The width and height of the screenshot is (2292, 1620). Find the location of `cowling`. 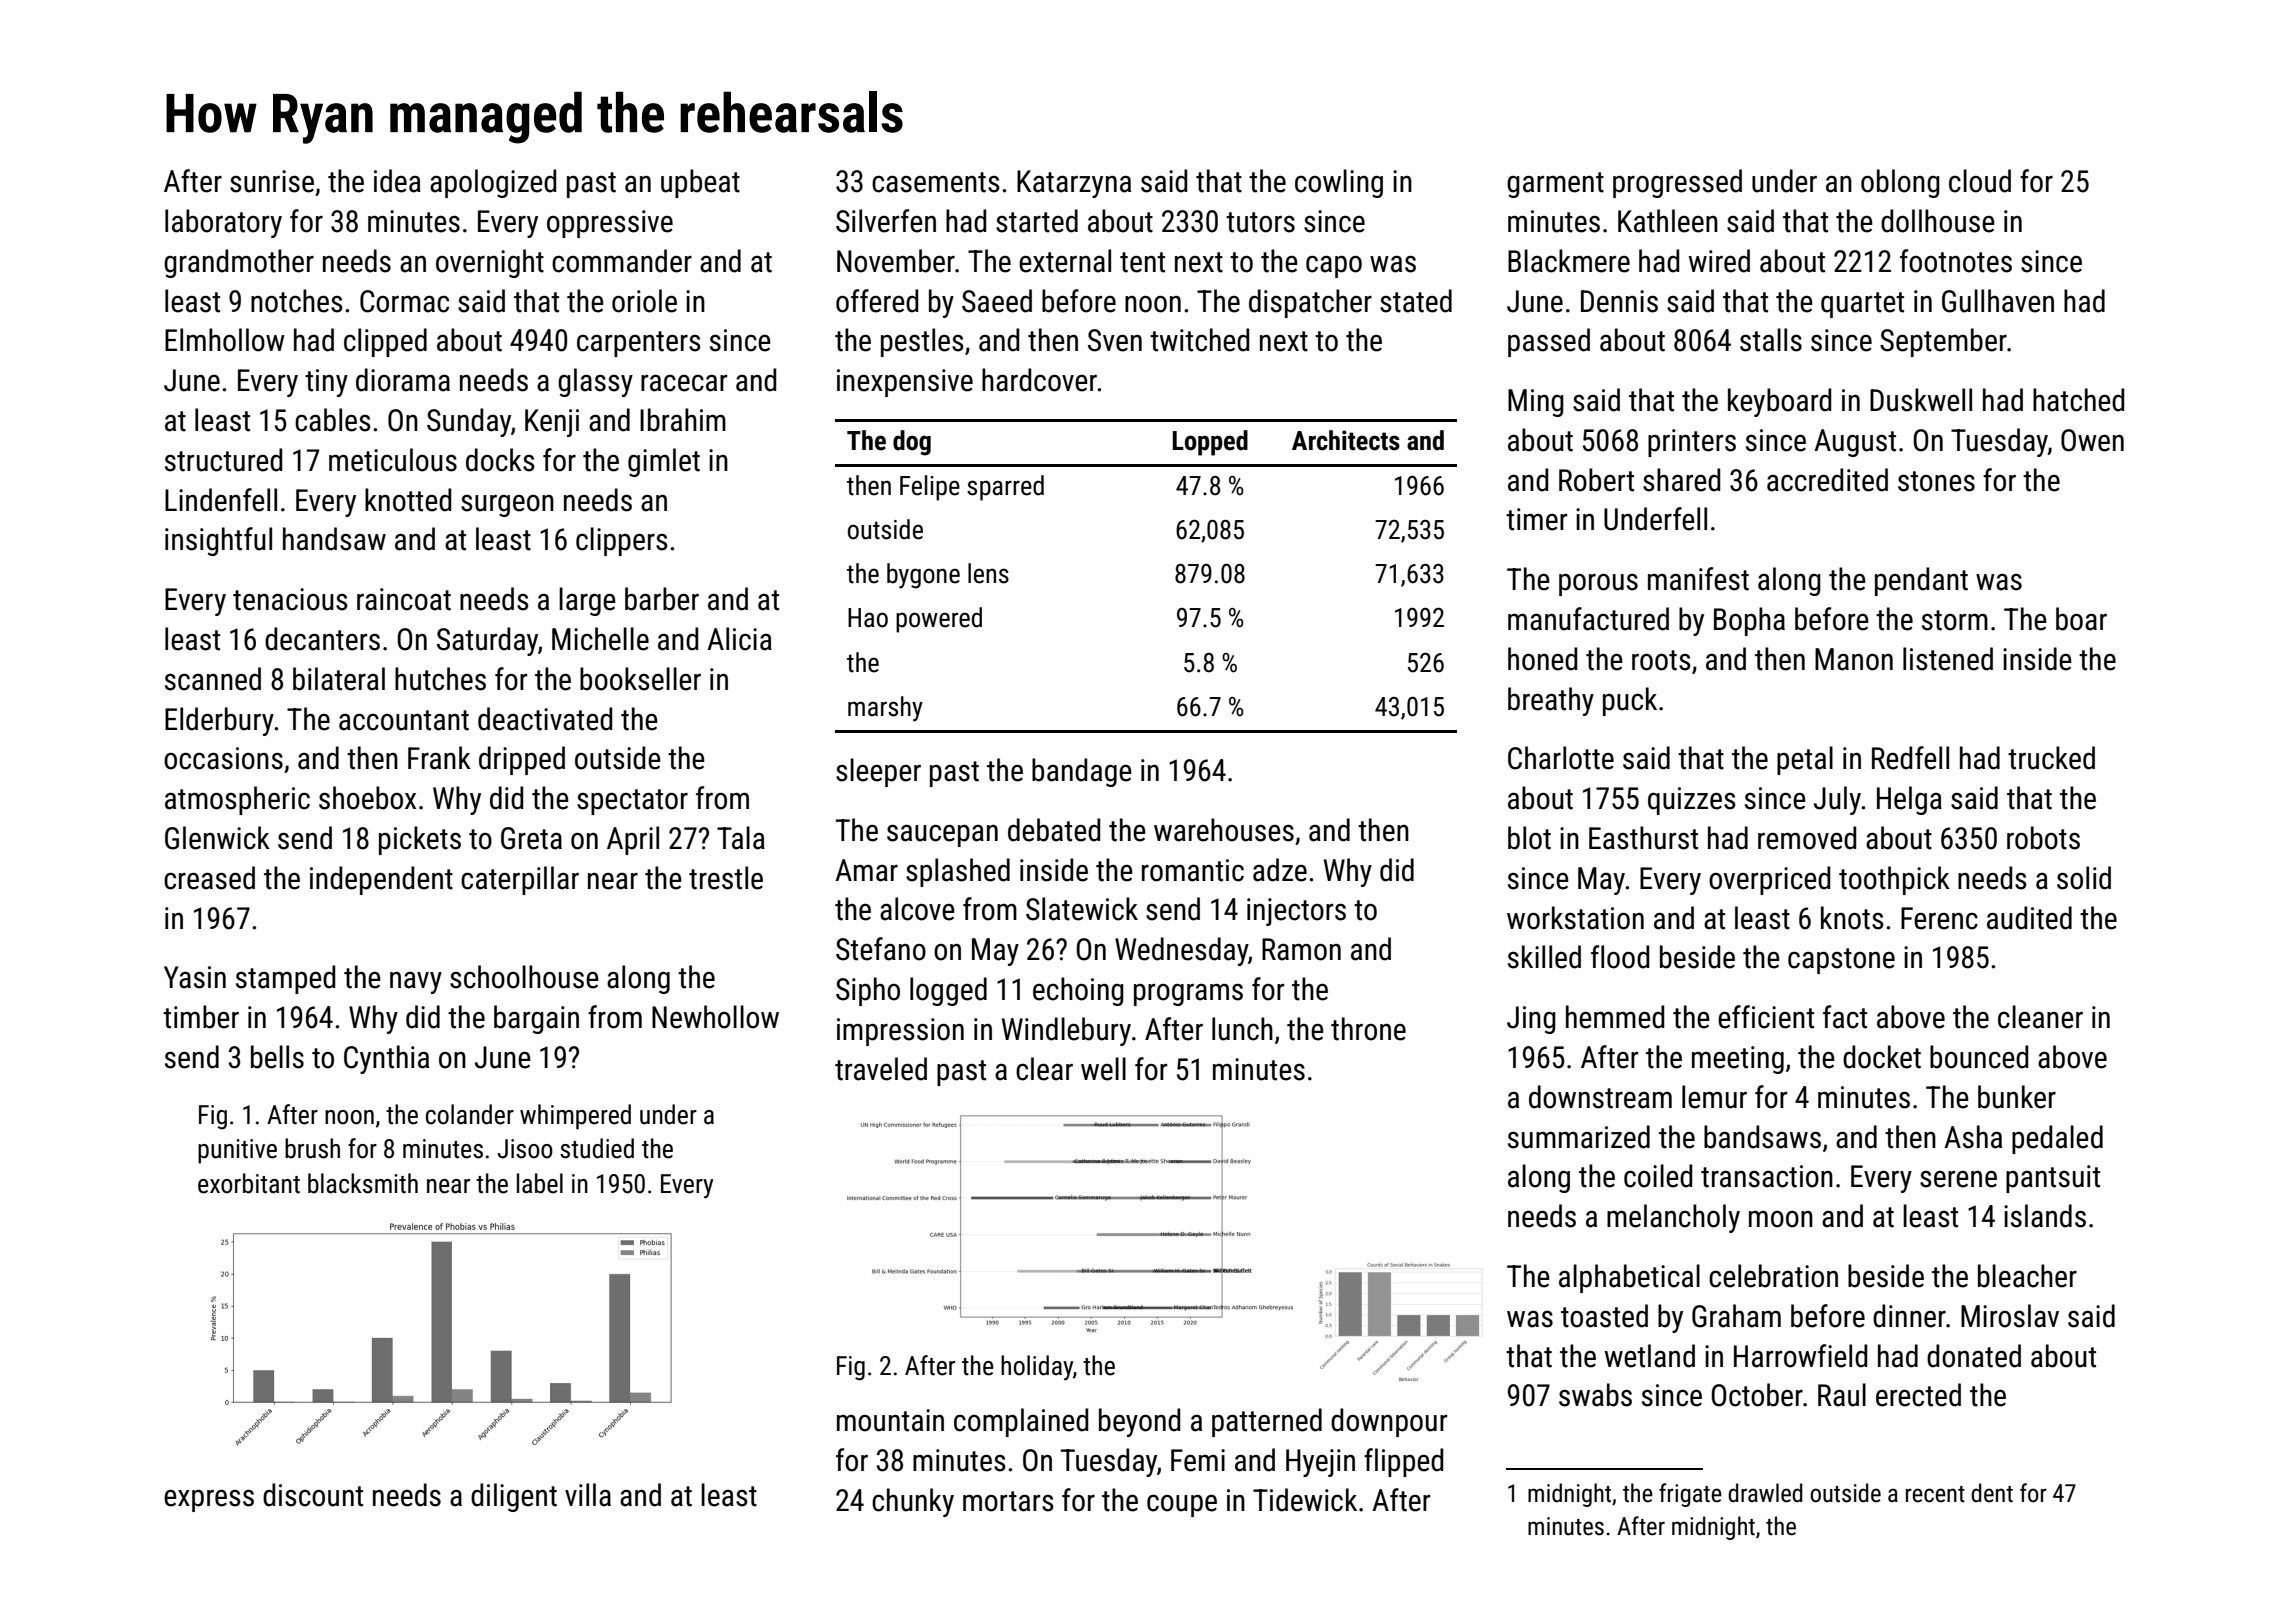

cowling is located at coordinates (1339, 183).
